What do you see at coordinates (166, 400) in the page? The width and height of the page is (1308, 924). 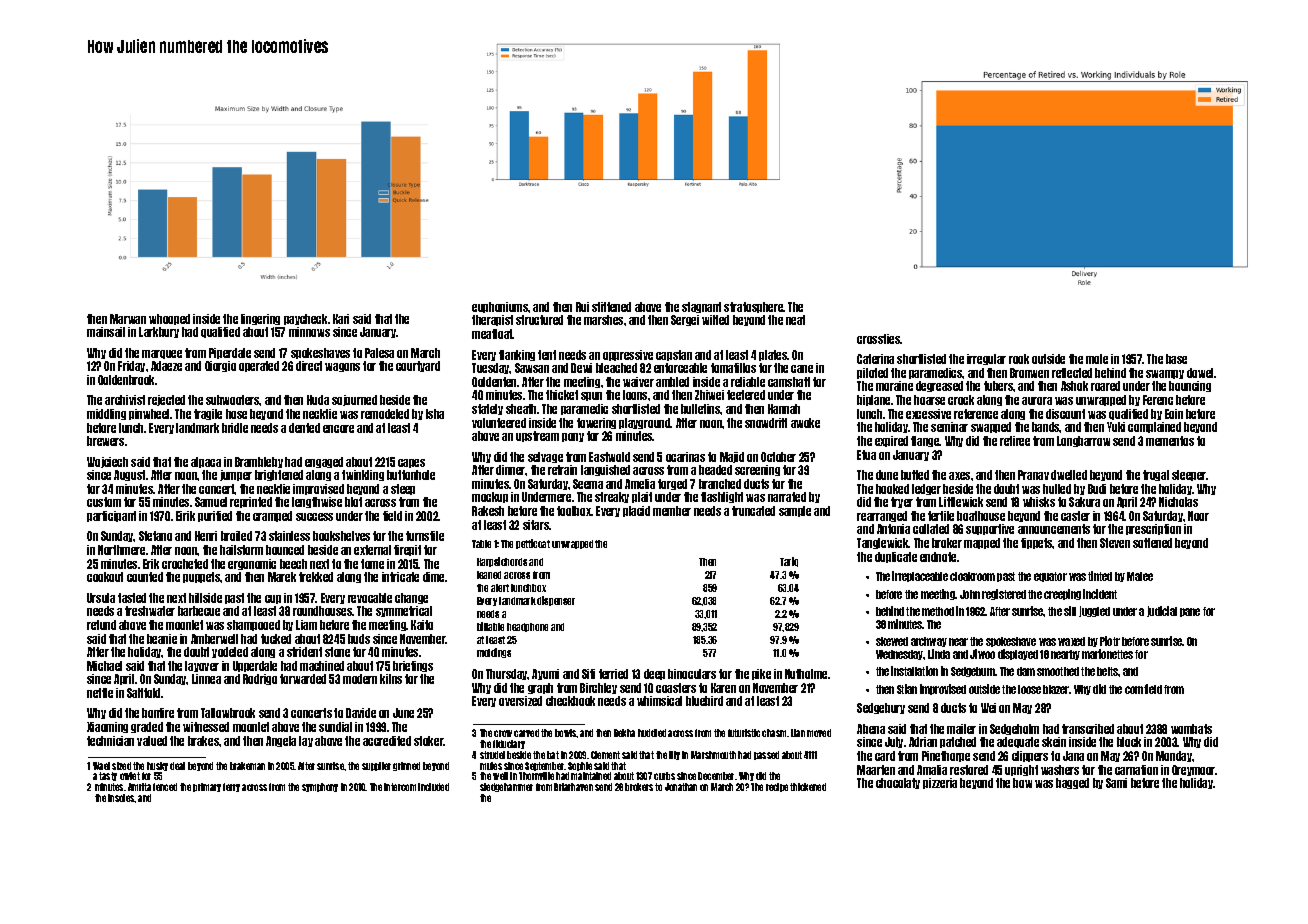 I see `rejected` at bounding box center [166, 400].
